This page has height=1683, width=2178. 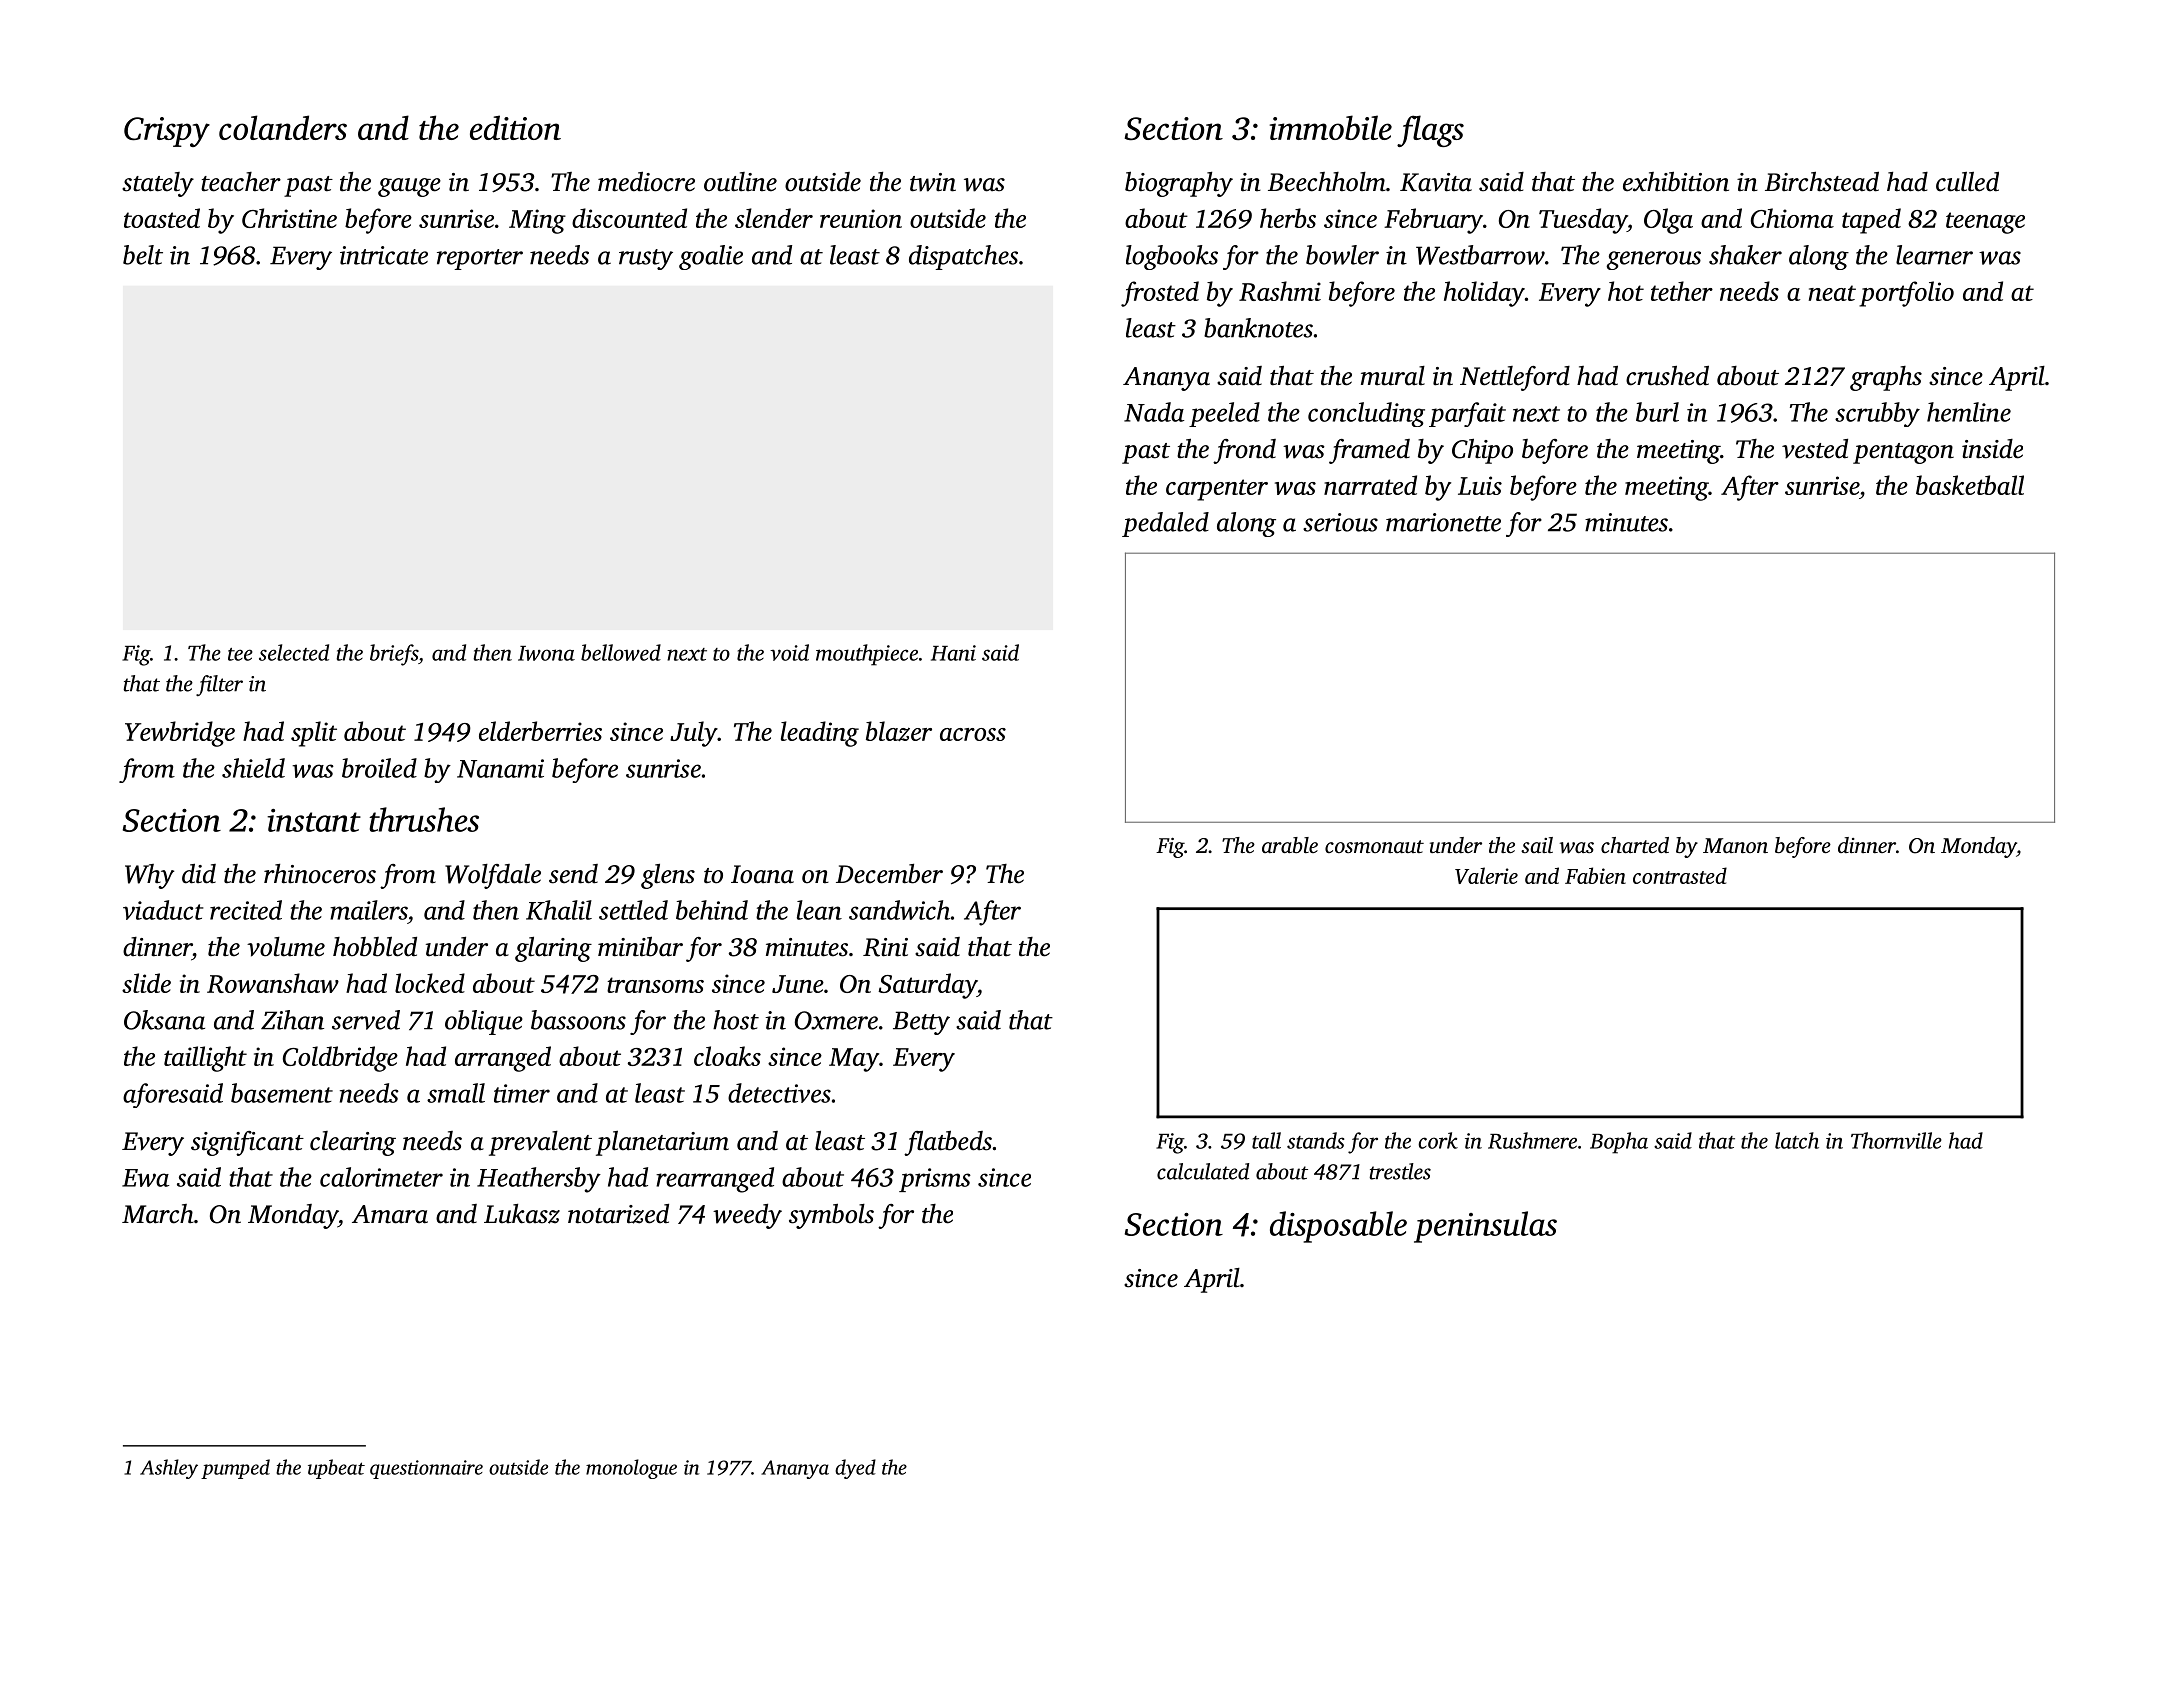 I want to click on parfait, so click(x=1467, y=414).
